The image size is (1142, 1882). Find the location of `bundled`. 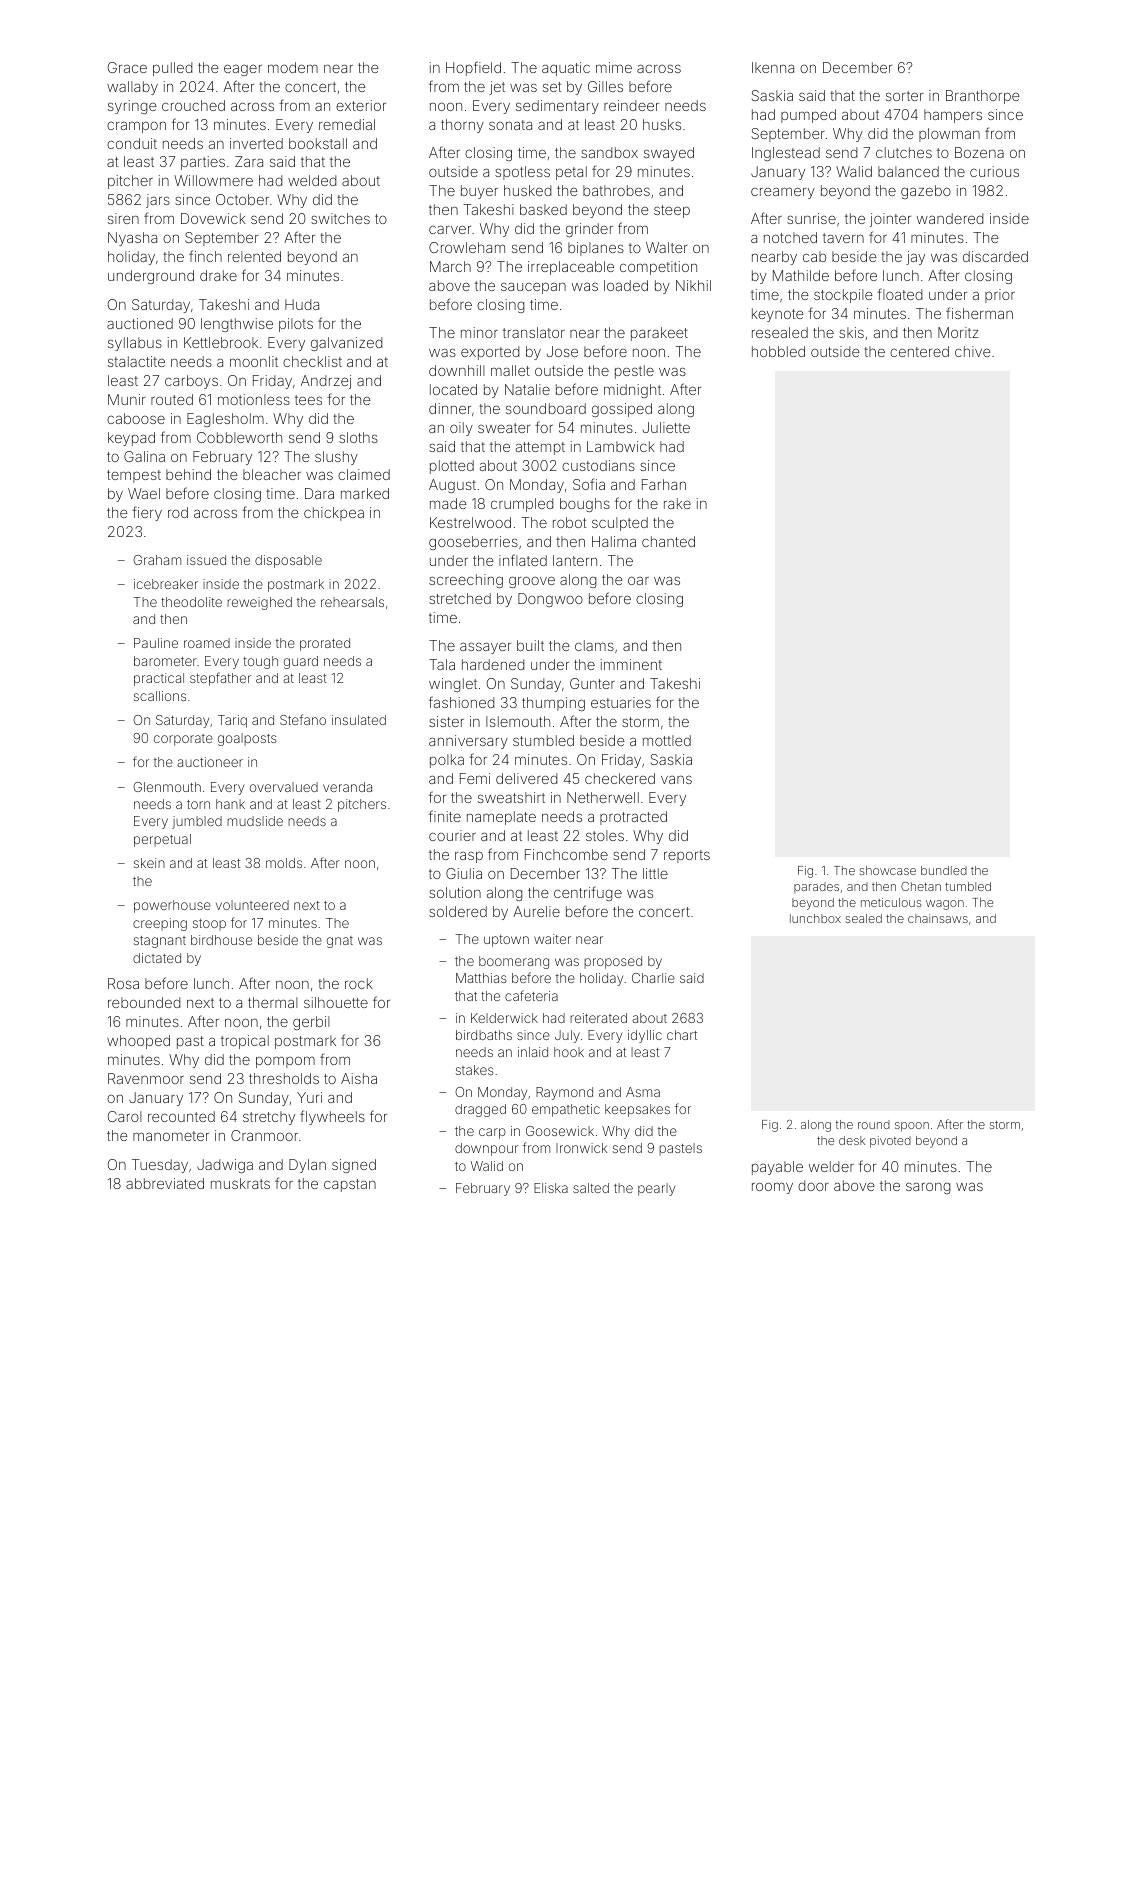

bundled is located at coordinates (944, 870).
